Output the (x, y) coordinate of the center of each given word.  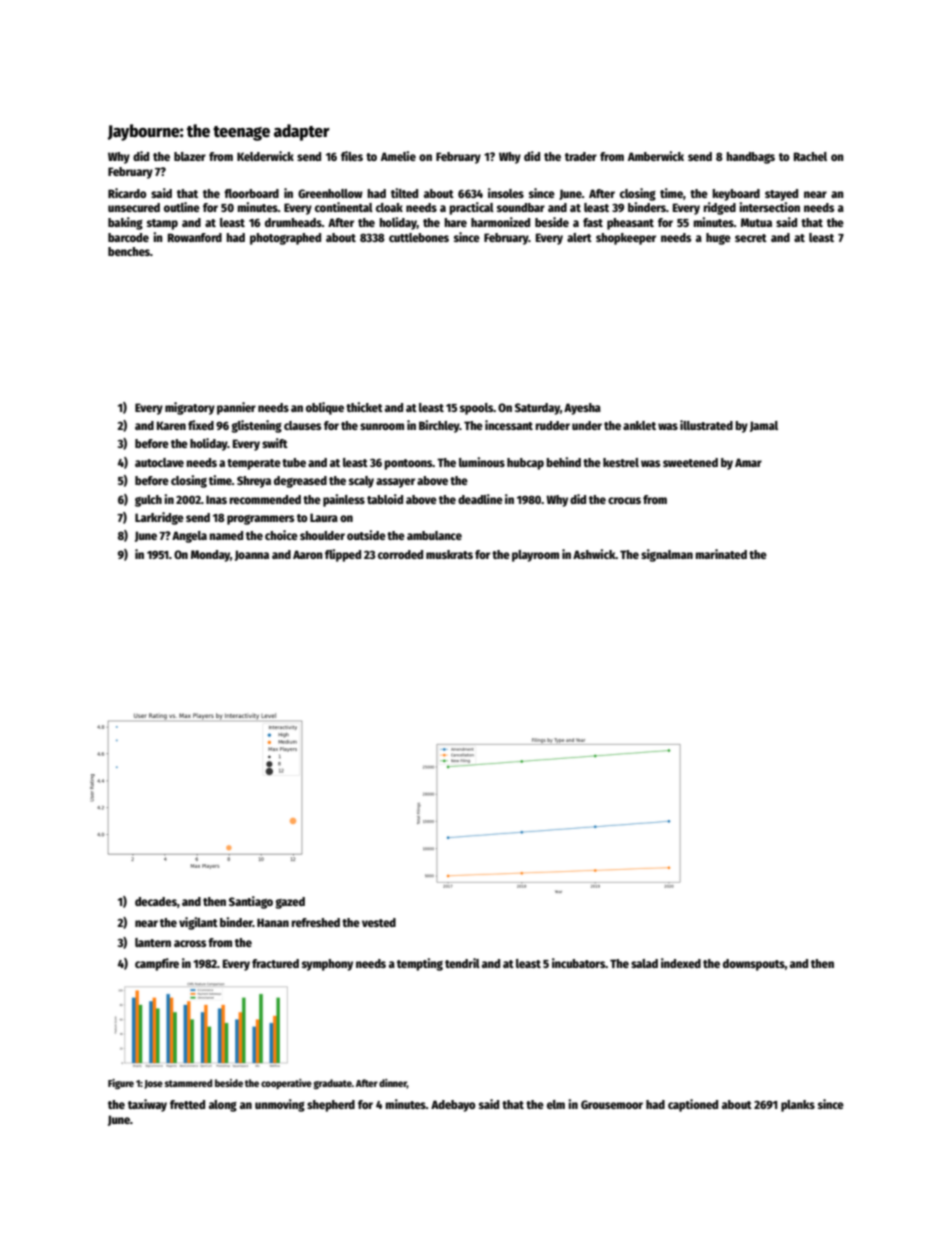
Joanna (252, 555)
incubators (578, 963)
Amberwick (656, 156)
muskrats (449, 554)
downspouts (754, 965)
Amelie (398, 156)
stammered (188, 1083)
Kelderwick (265, 156)
